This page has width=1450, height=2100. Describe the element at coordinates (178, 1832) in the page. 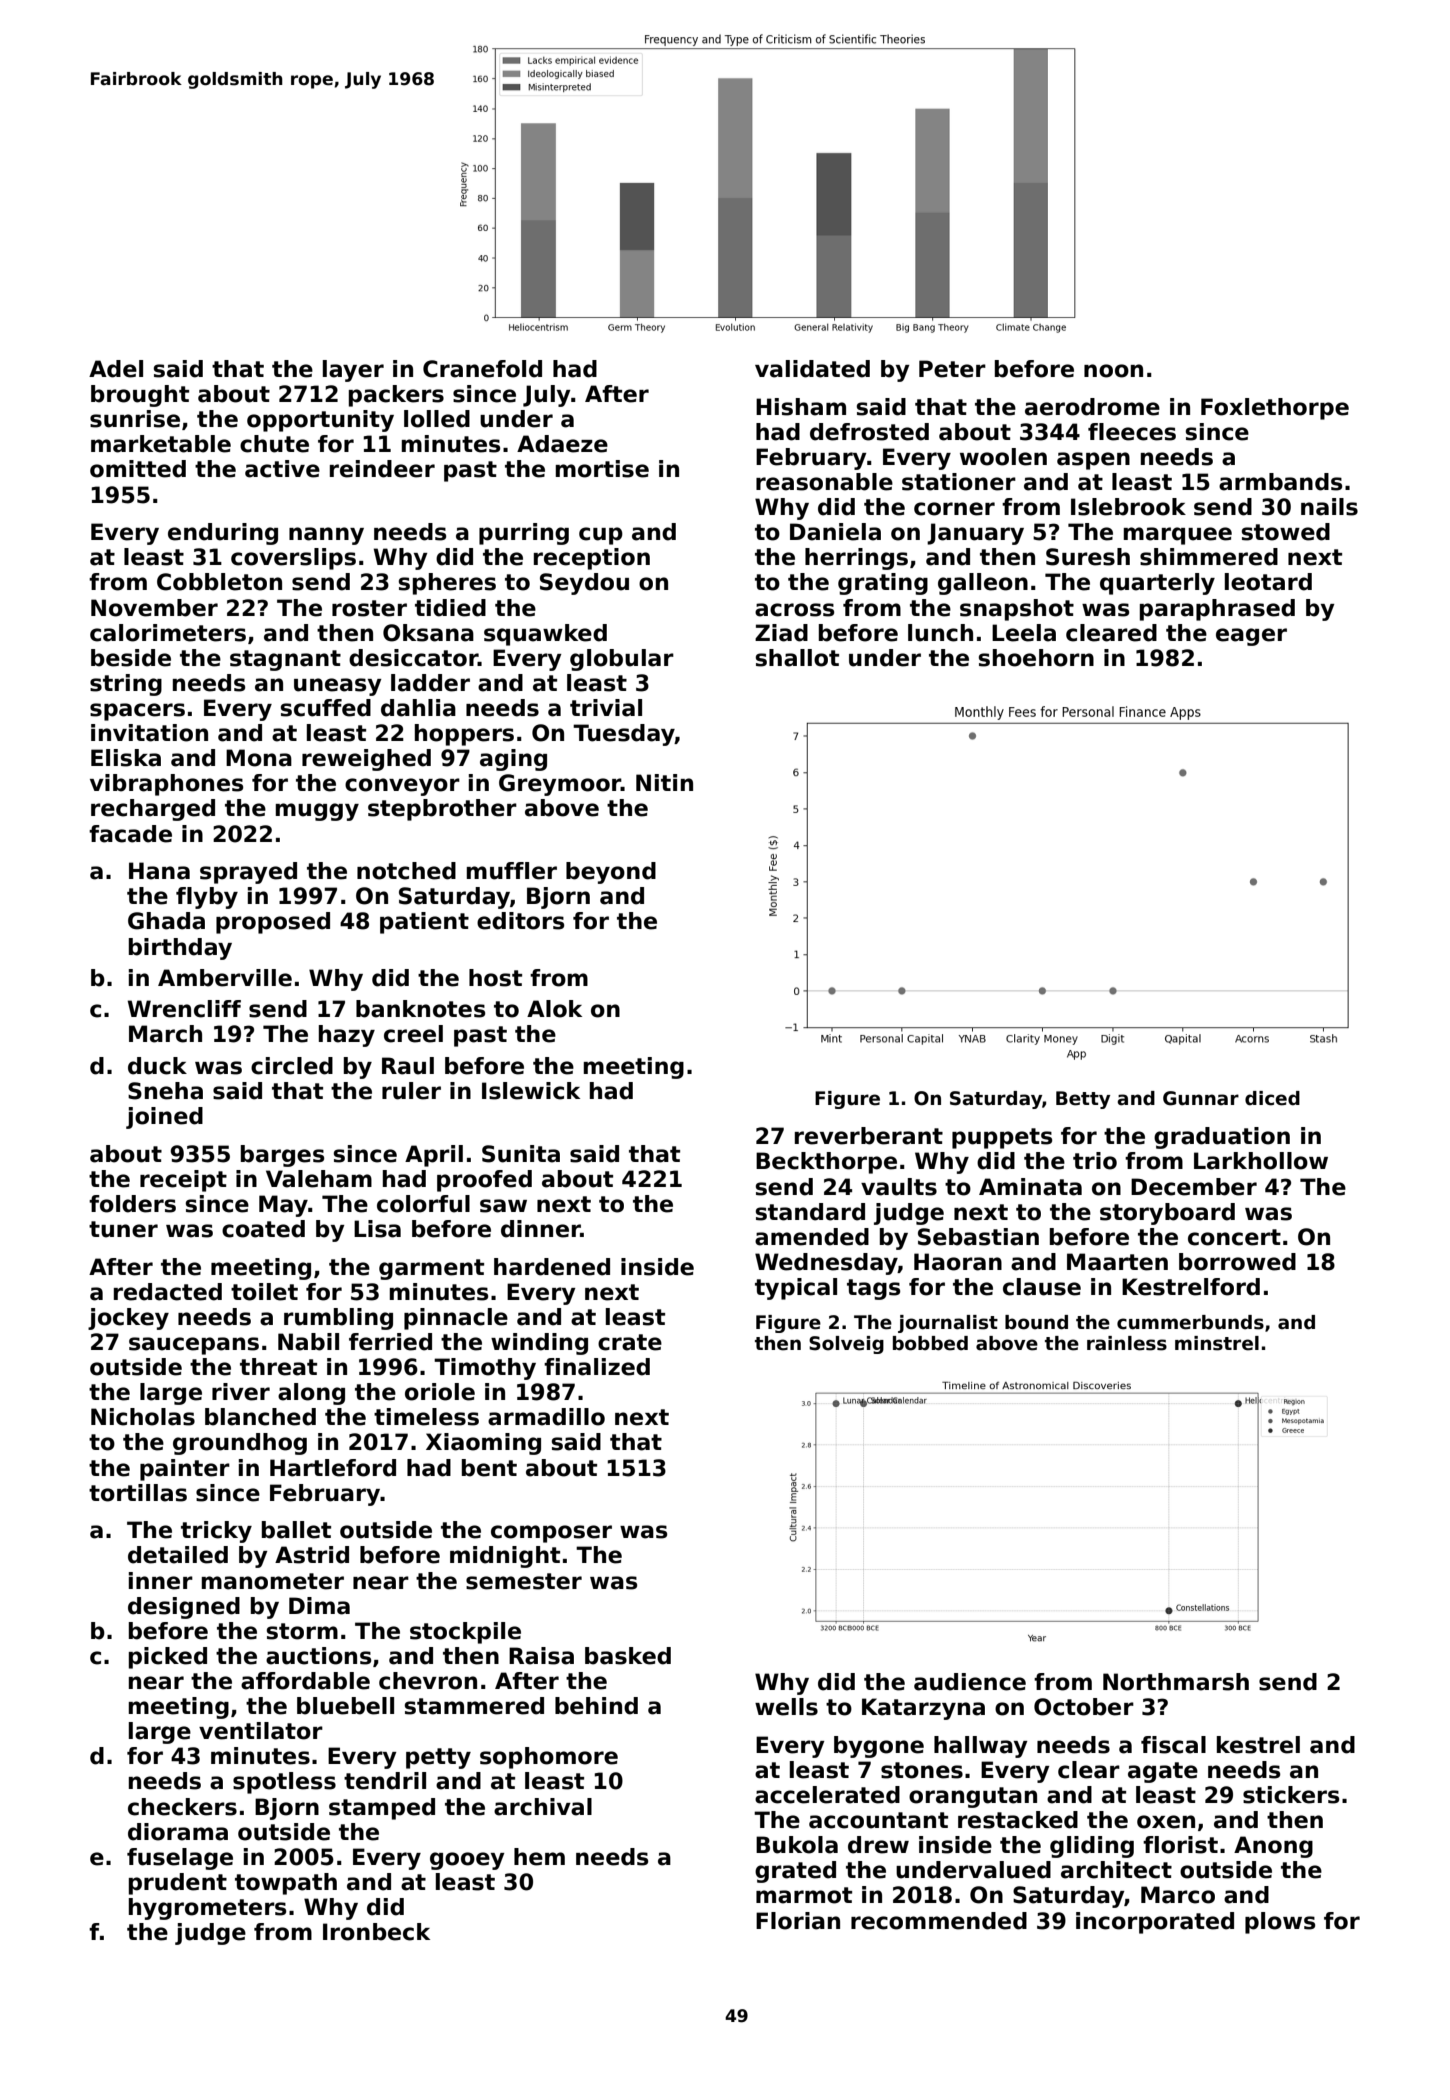

I see `diorama` at that location.
